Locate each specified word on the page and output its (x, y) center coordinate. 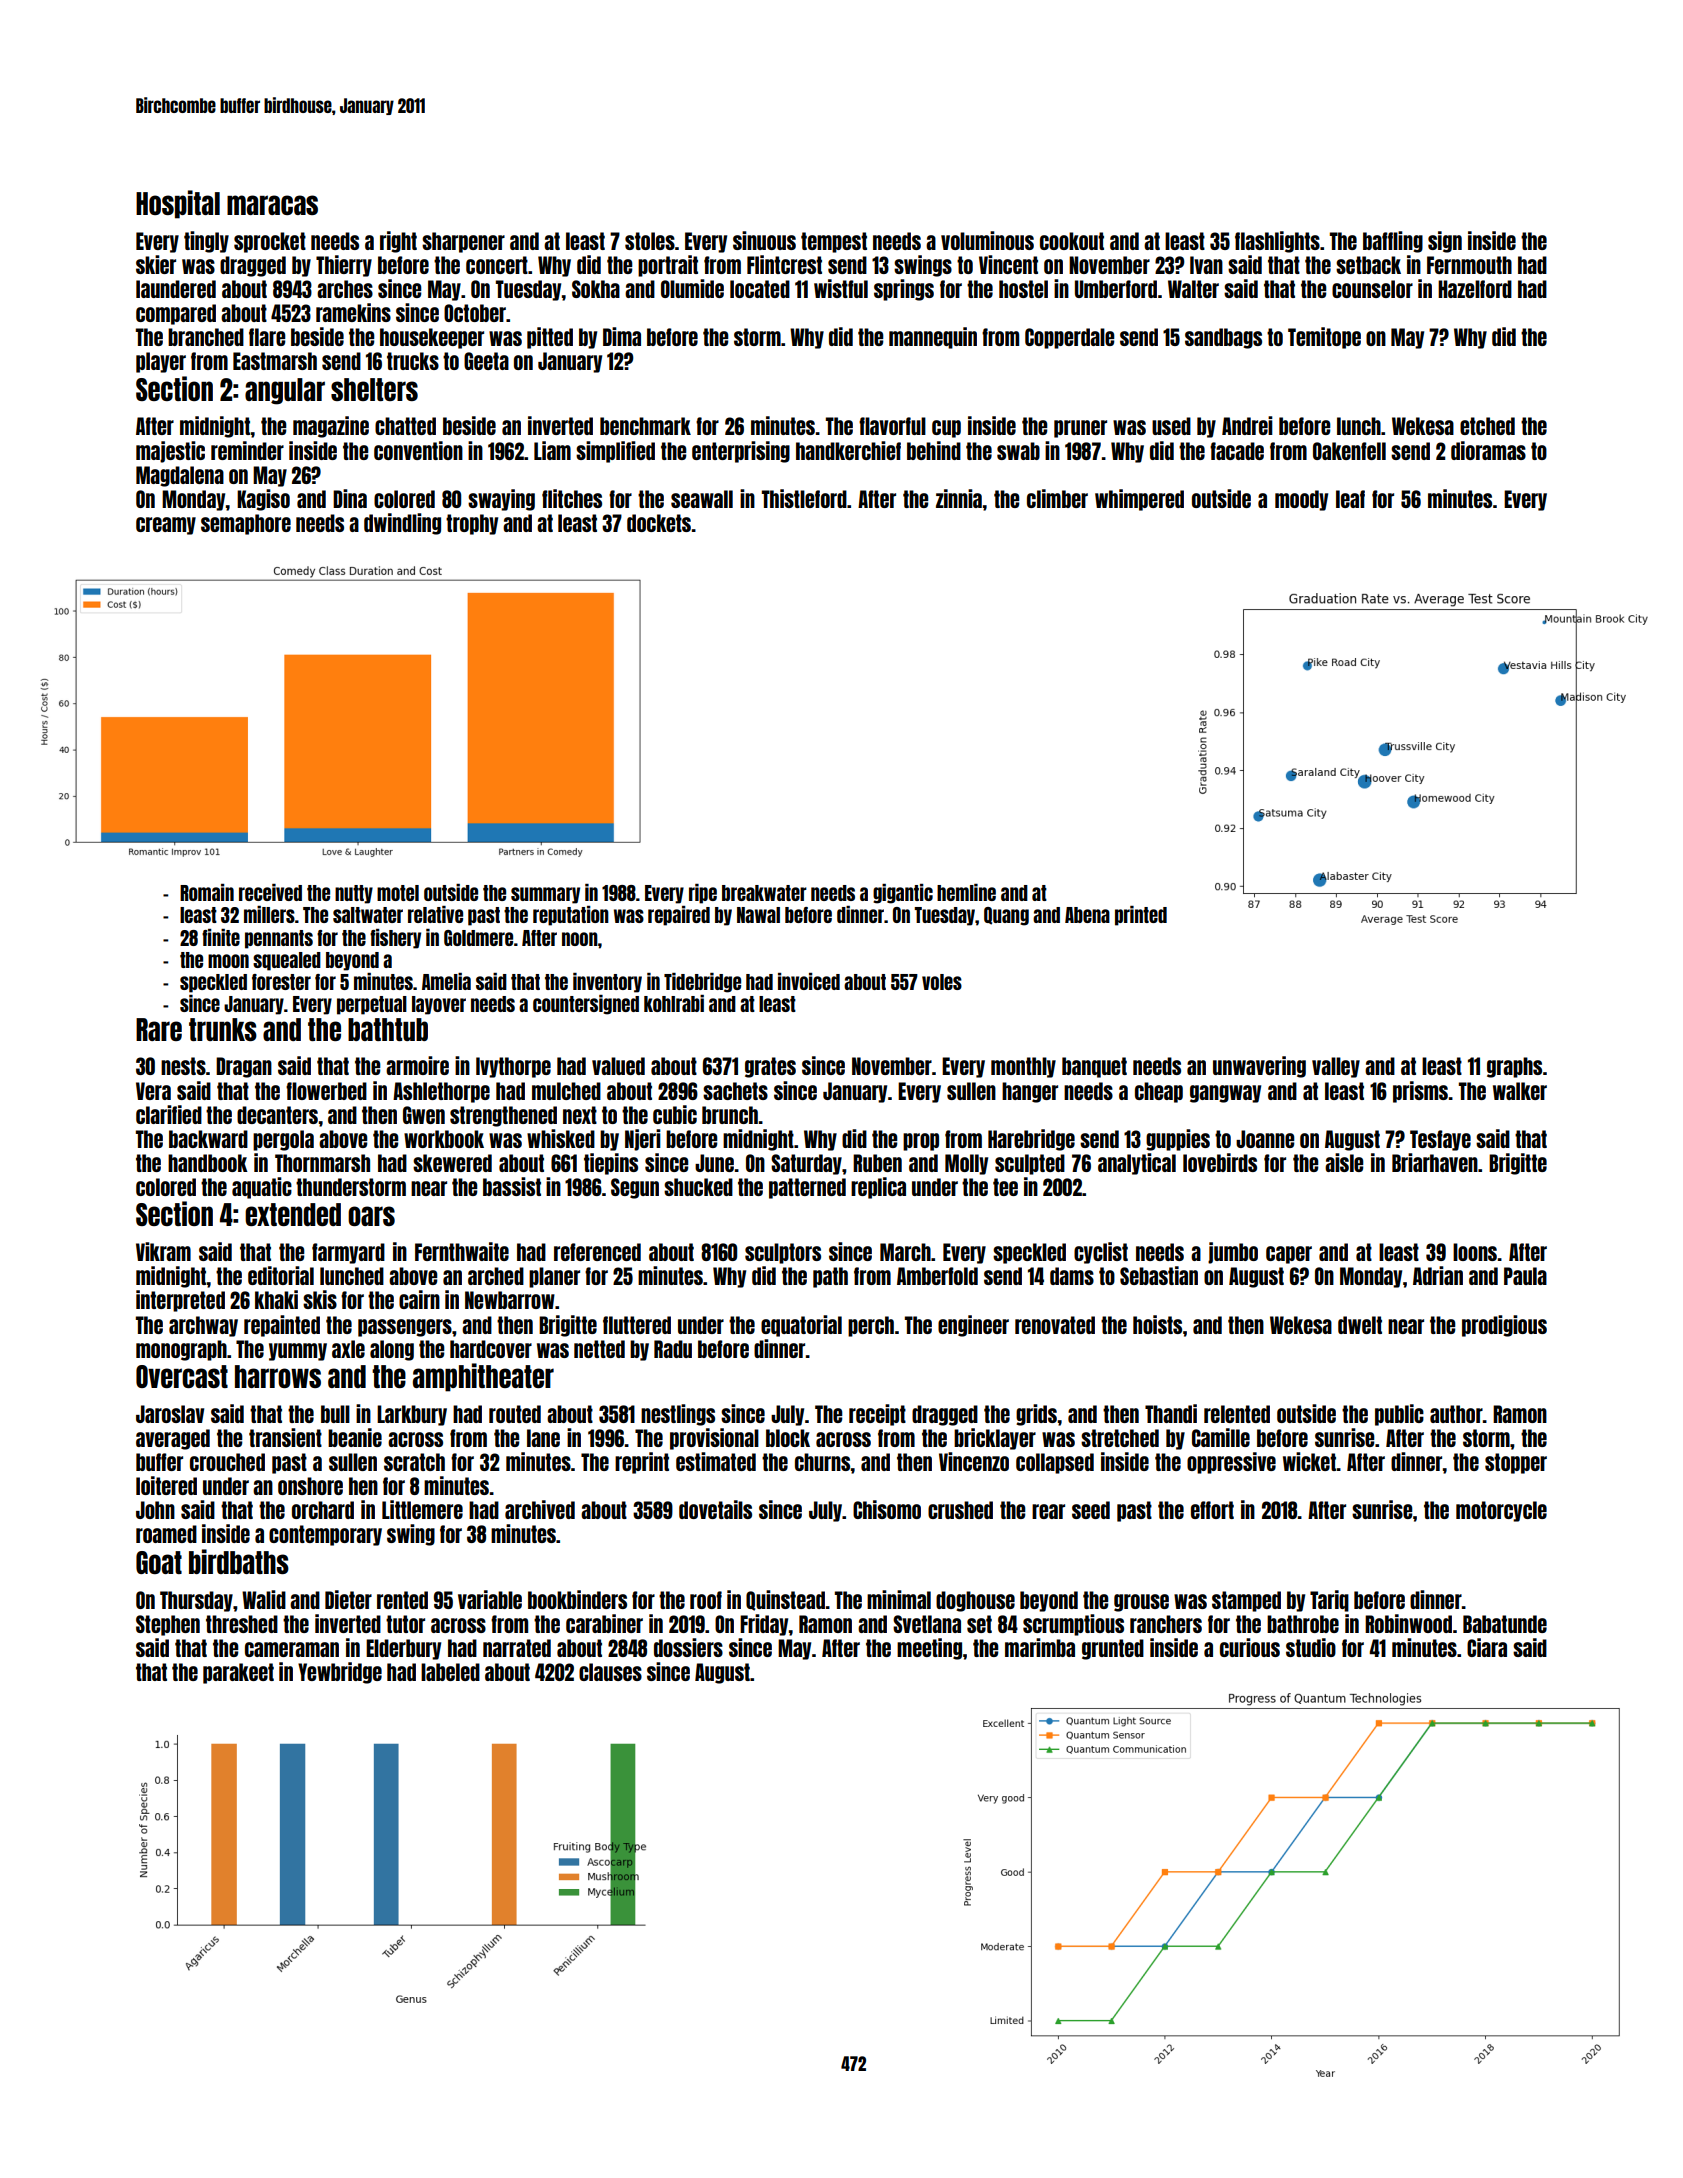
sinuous (764, 240)
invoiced (809, 981)
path (830, 1277)
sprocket (270, 242)
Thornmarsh (322, 1163)
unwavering (1259, 1067)
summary (545, 895)
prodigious (1504, 1326)
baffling (1393, 242)
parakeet (238, 1673)
